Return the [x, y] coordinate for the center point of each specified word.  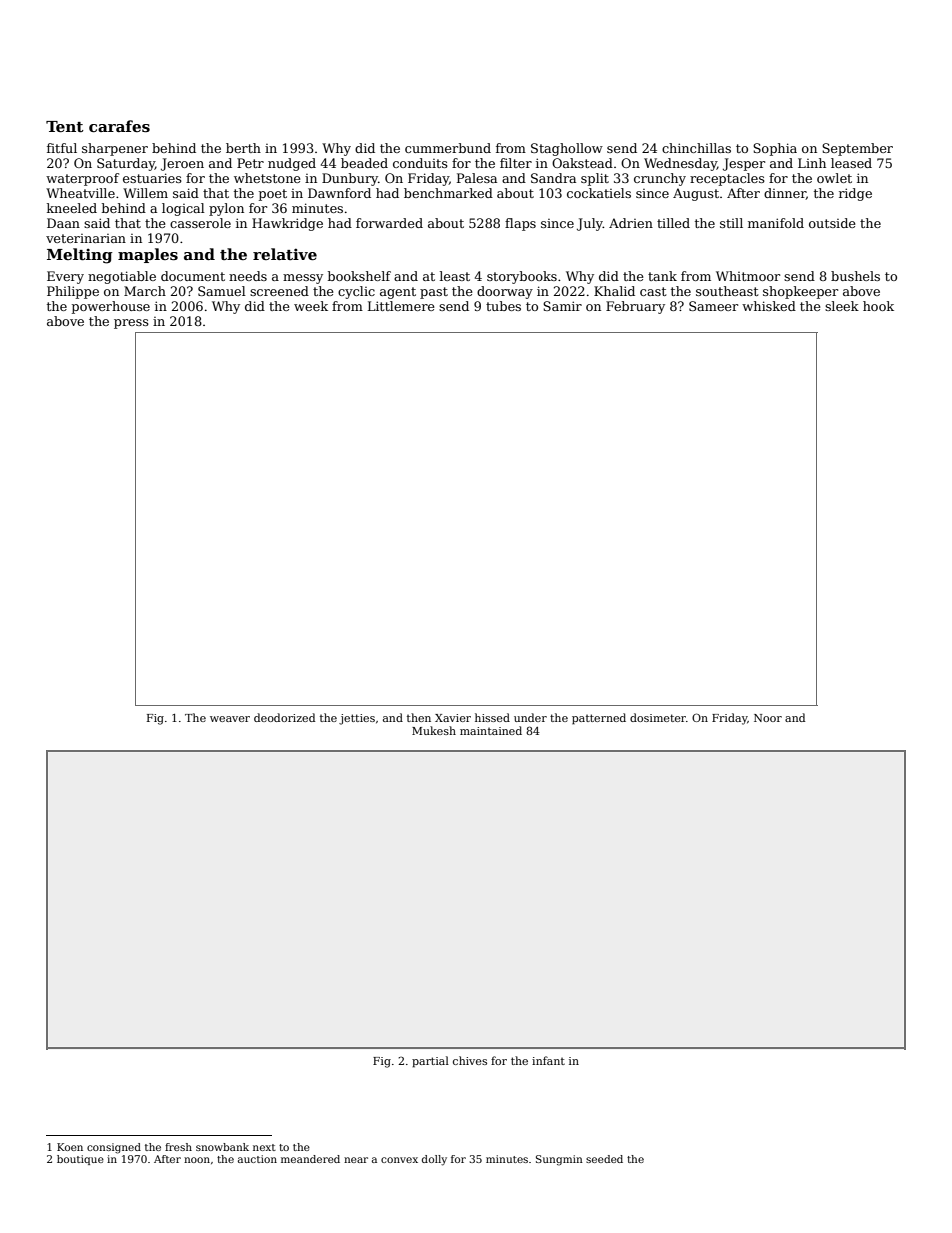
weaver [230, 719]
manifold [776, 223]
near [356, 1160]
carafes [119, 126]
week [311, 306]
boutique [80, 1160]
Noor [768, 718]
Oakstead [582, 163]
